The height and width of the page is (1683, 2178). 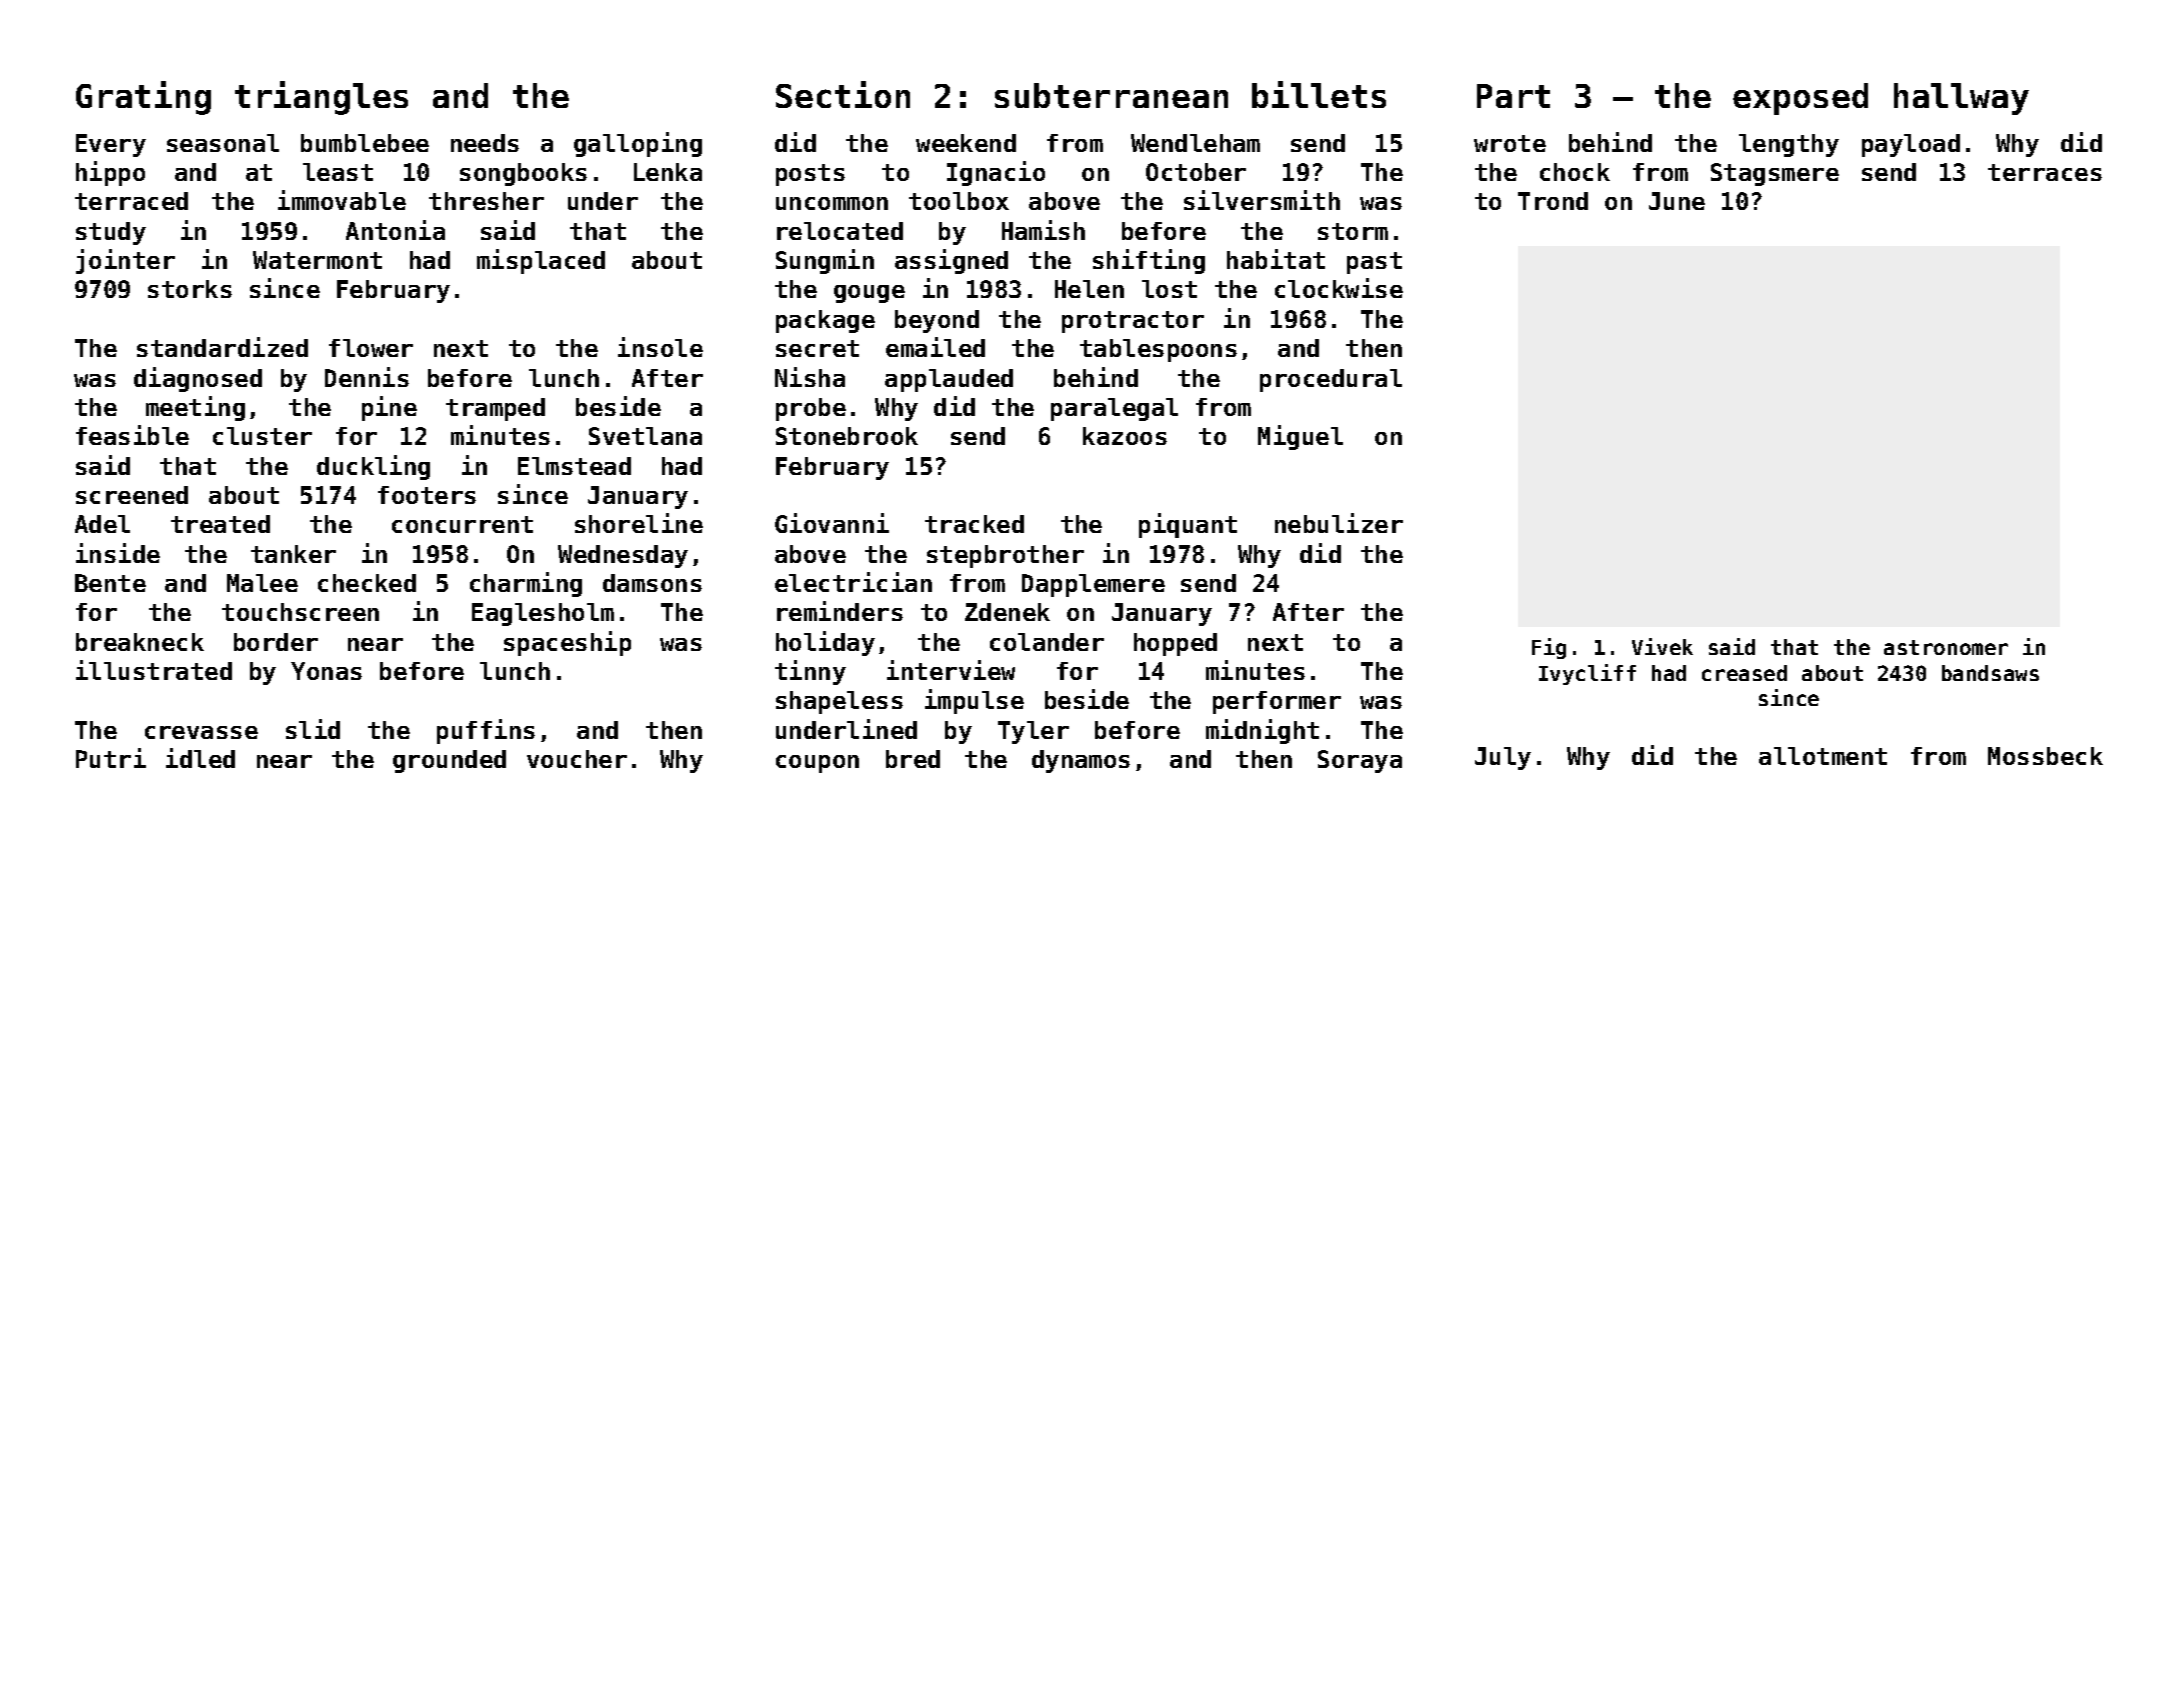 I want to click on hippo, so click(x=110, y=173).
